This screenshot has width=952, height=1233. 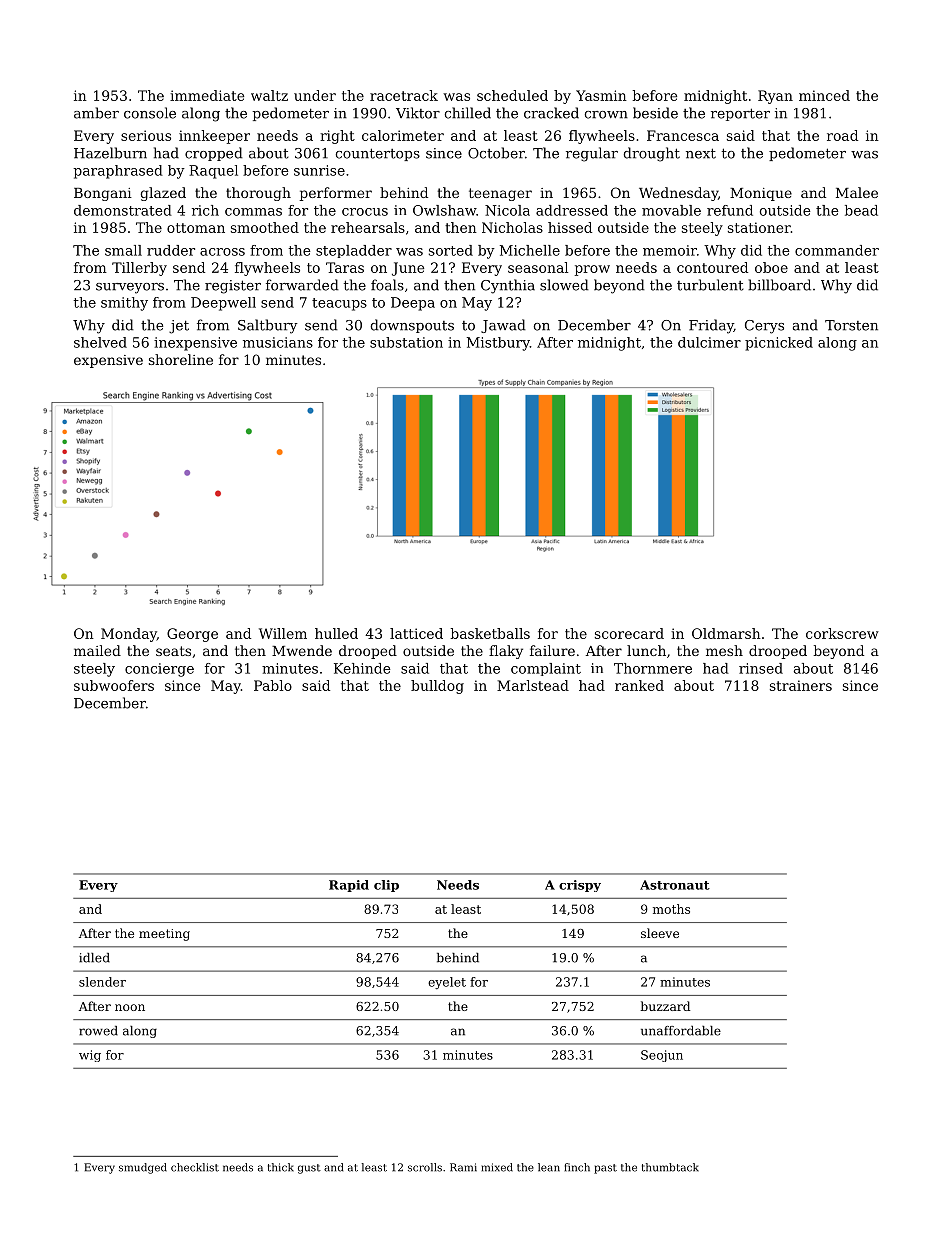 I want to click on strainers, so click(x=801, y=685).
